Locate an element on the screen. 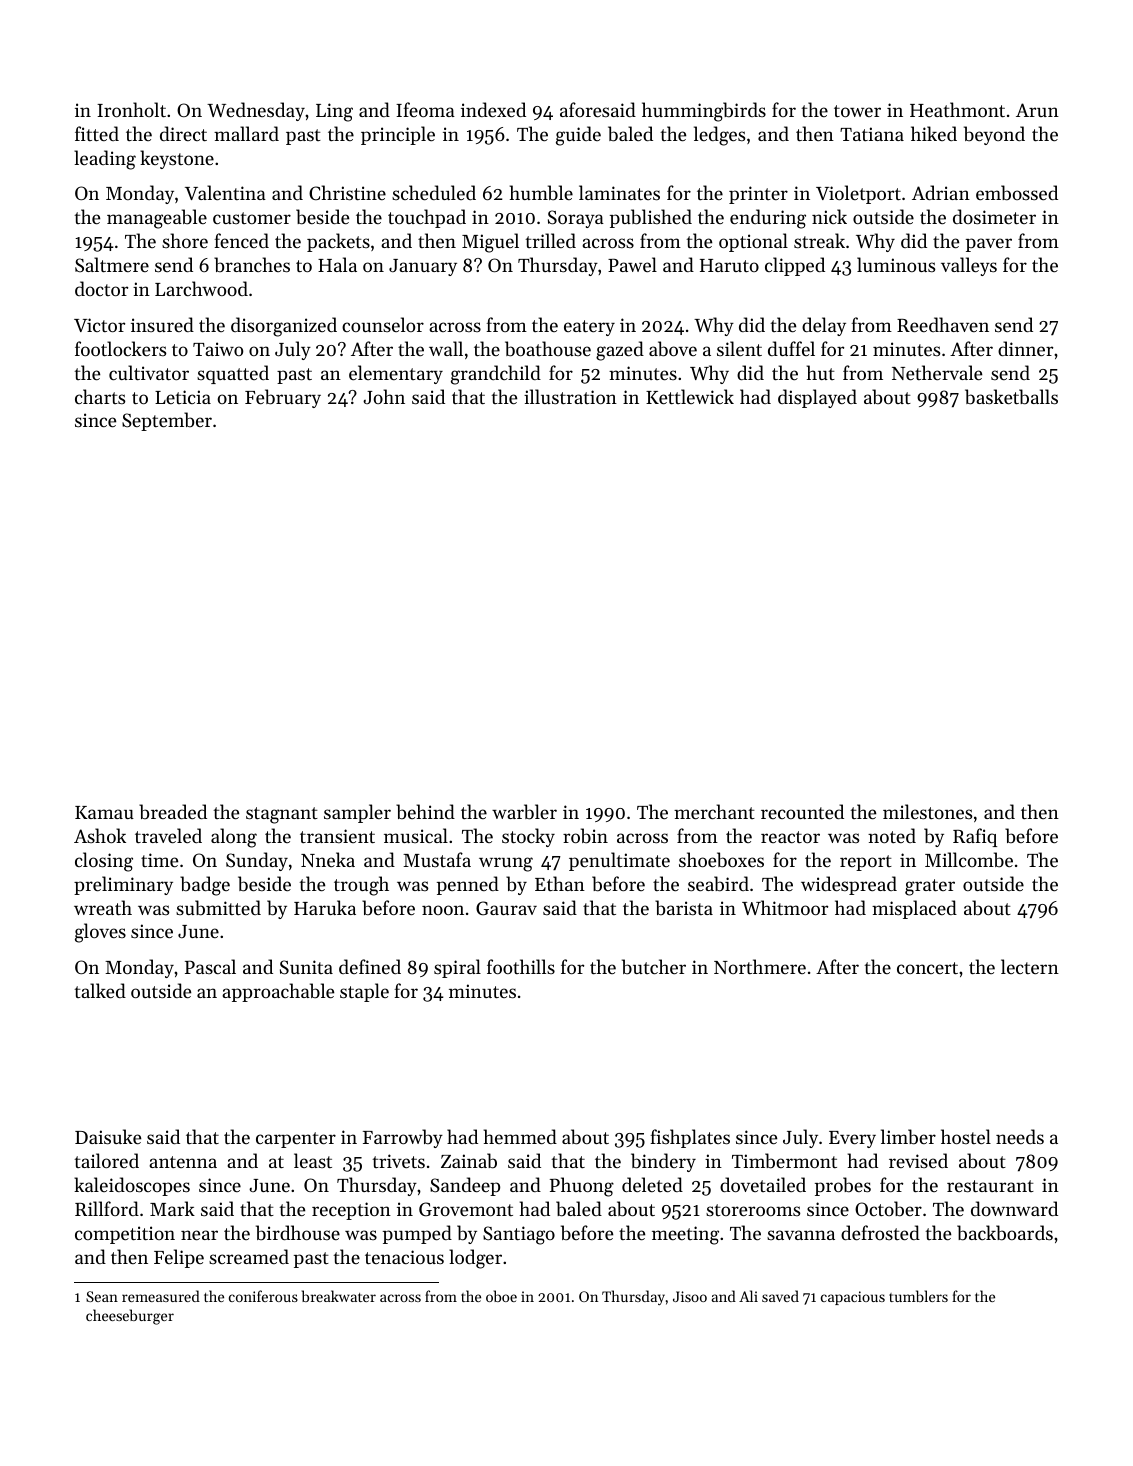 Image resolution: width=1133 pixels, height=1466 pixels. warbler is located at coordinates (524, 812).
